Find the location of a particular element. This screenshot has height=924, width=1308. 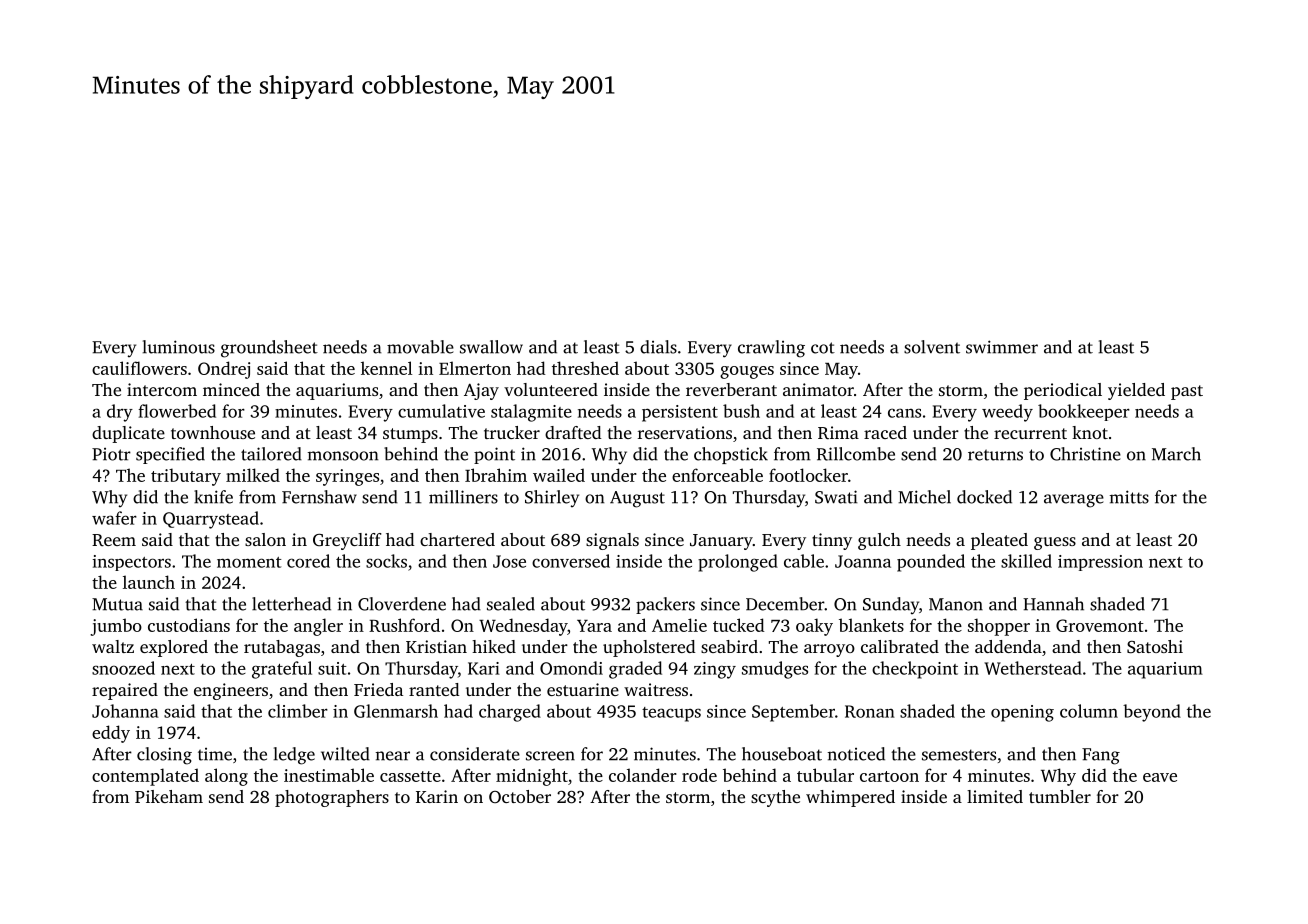

ledge is located at coordinates (294, 756).
